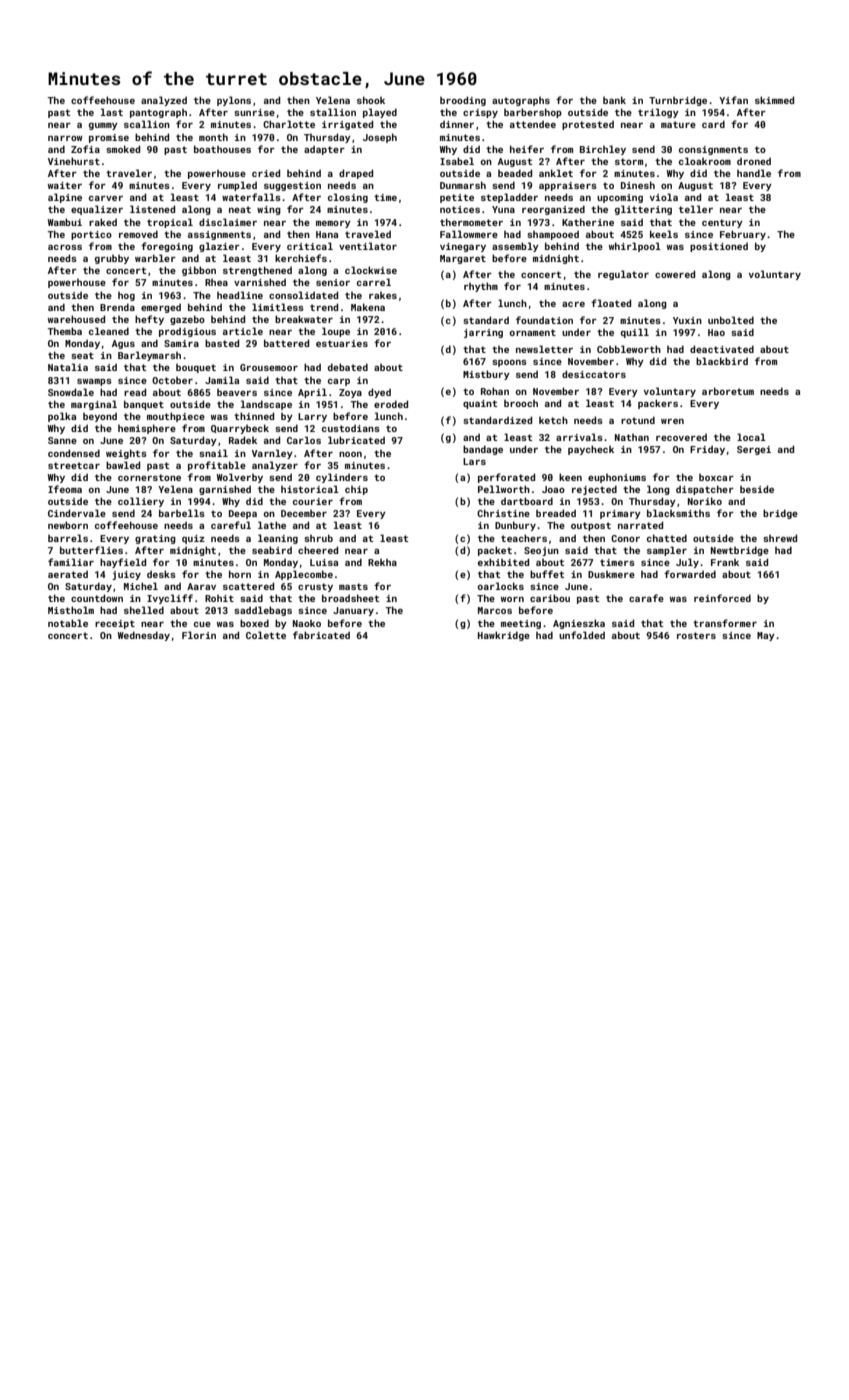  Describe the element at coordinates (112, 112) in the image. I see `last` at that location.
